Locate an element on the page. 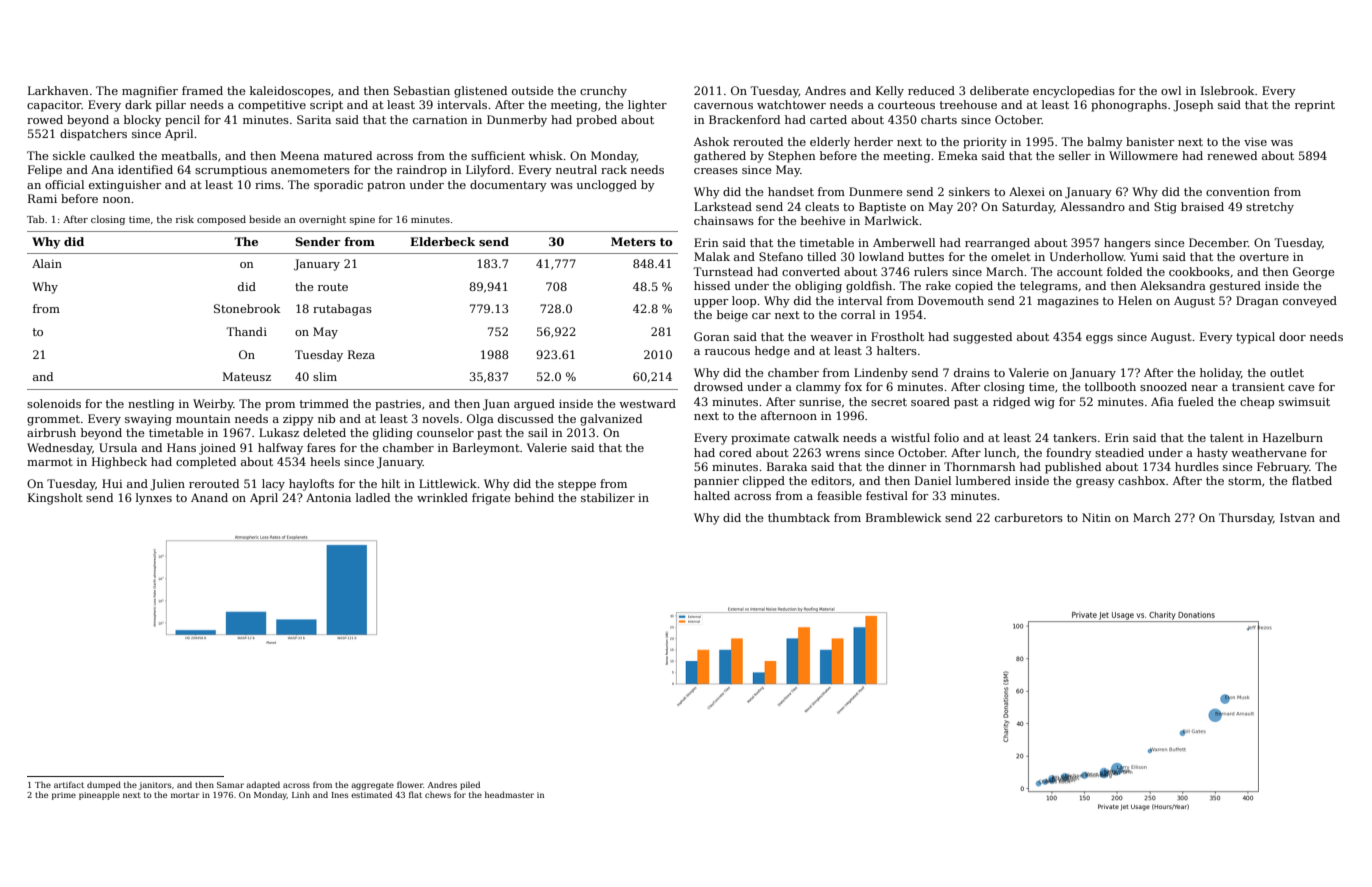 Image resolution: width=1372 pixels, height=887 pixels. watchtower is located at coordinates (791, 104).
